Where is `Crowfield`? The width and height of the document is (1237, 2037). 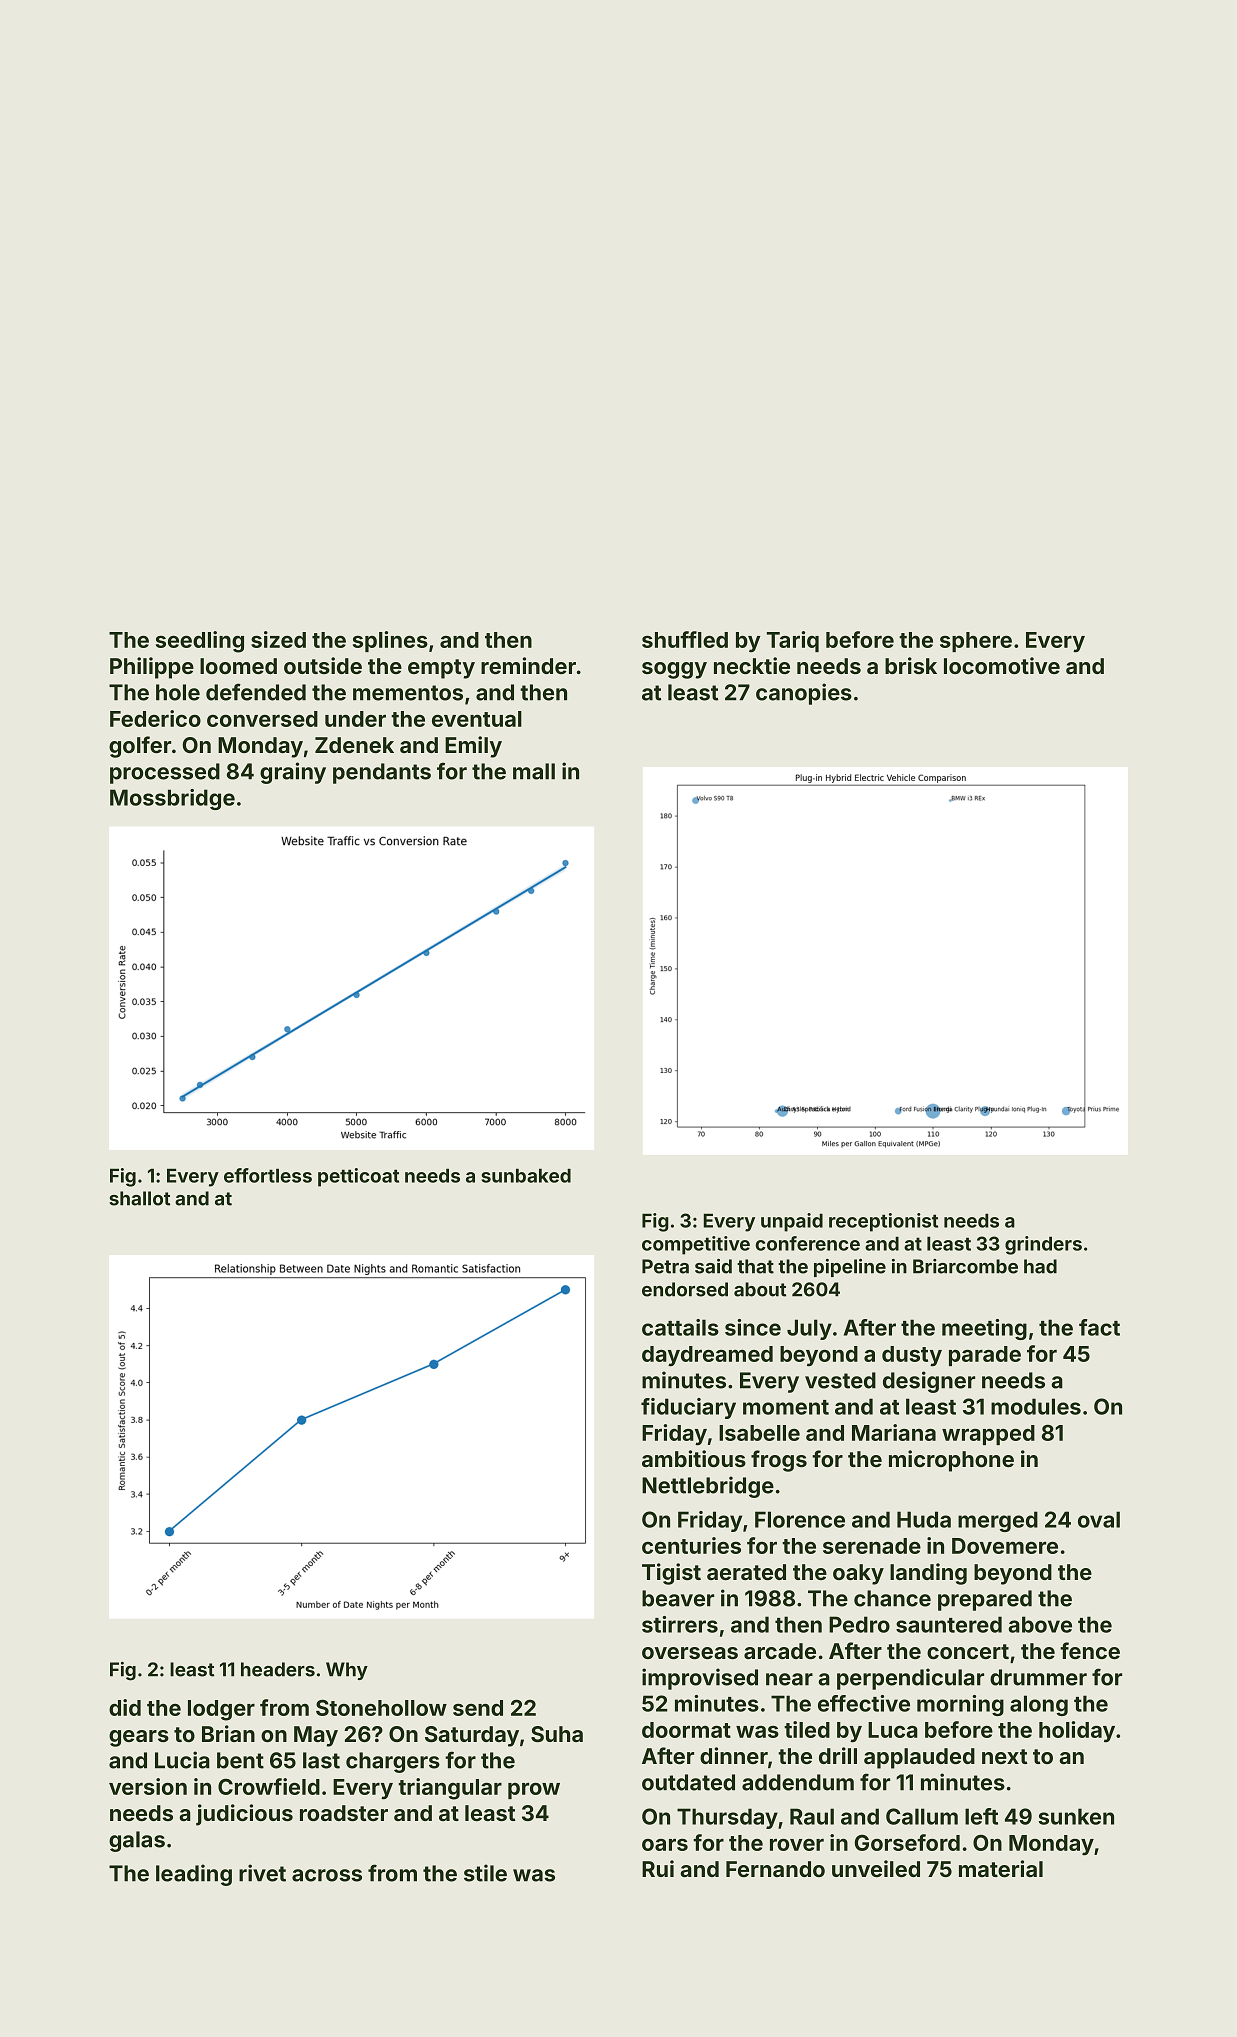 Crowfield is located at coordinates (269, 1786).
